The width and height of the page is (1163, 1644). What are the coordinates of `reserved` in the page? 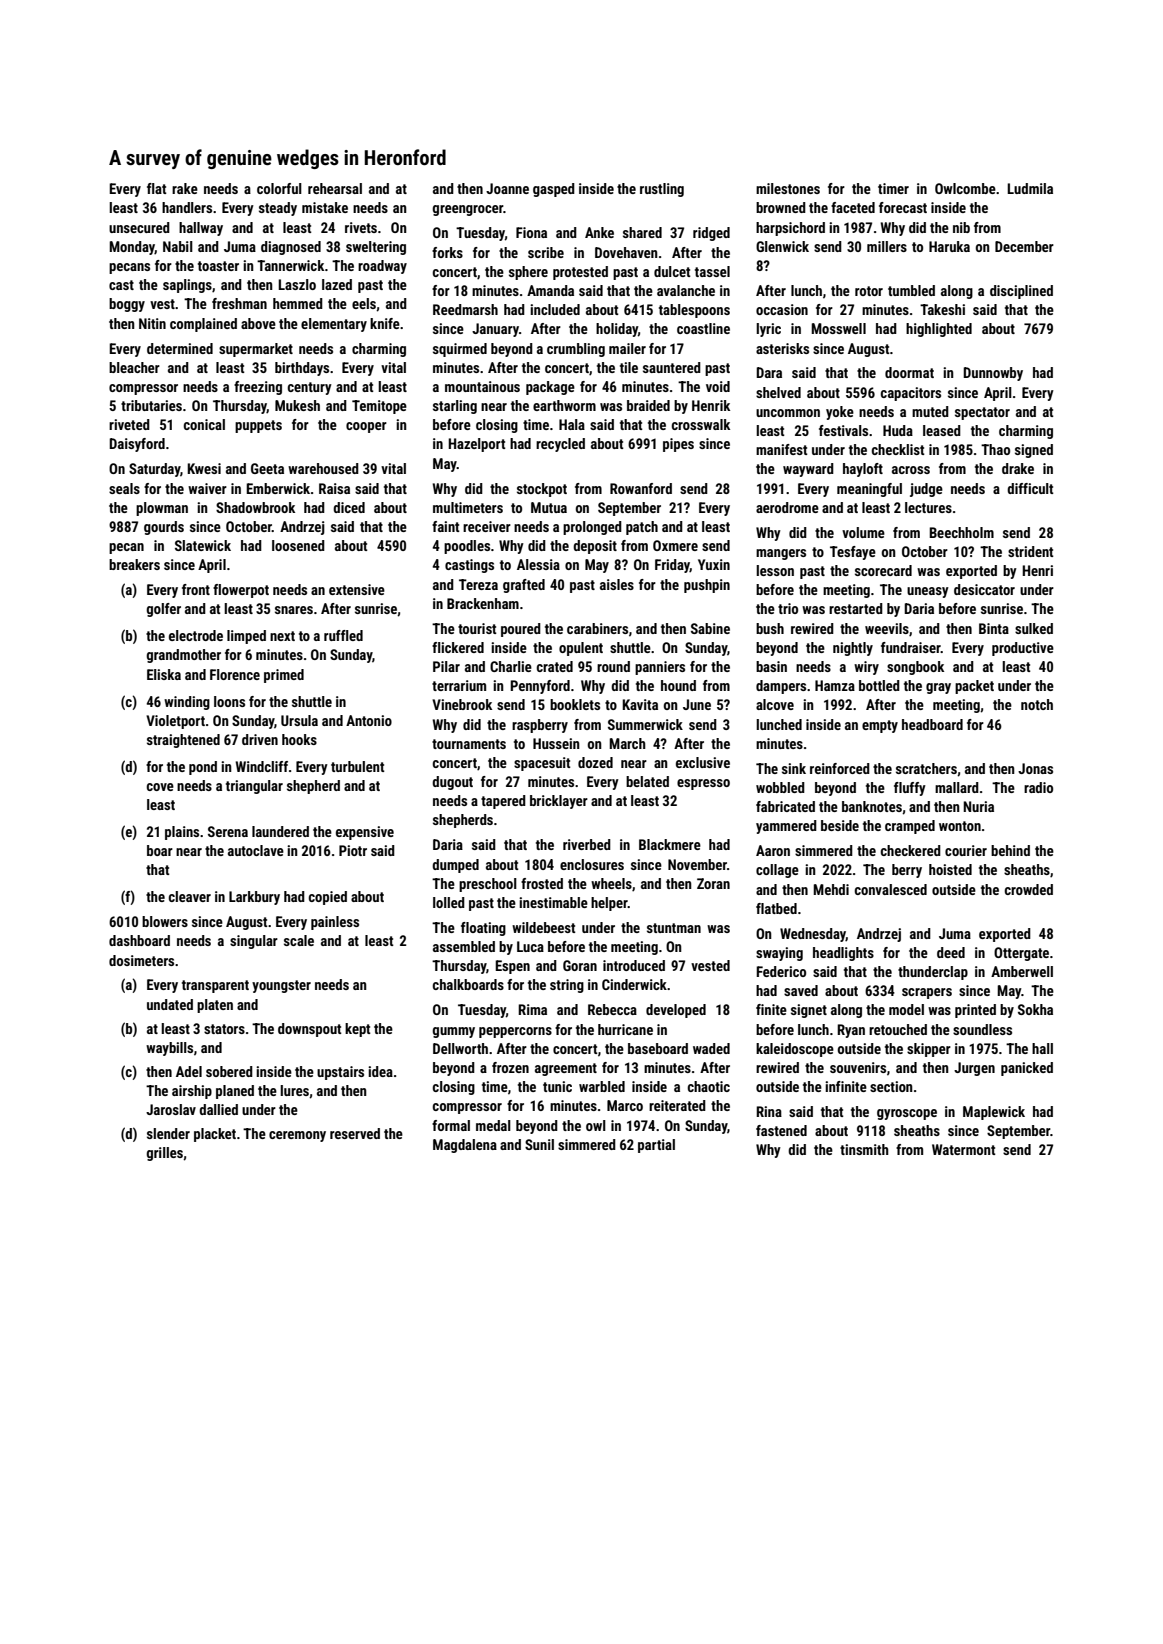 It's located at (355, 1133).
